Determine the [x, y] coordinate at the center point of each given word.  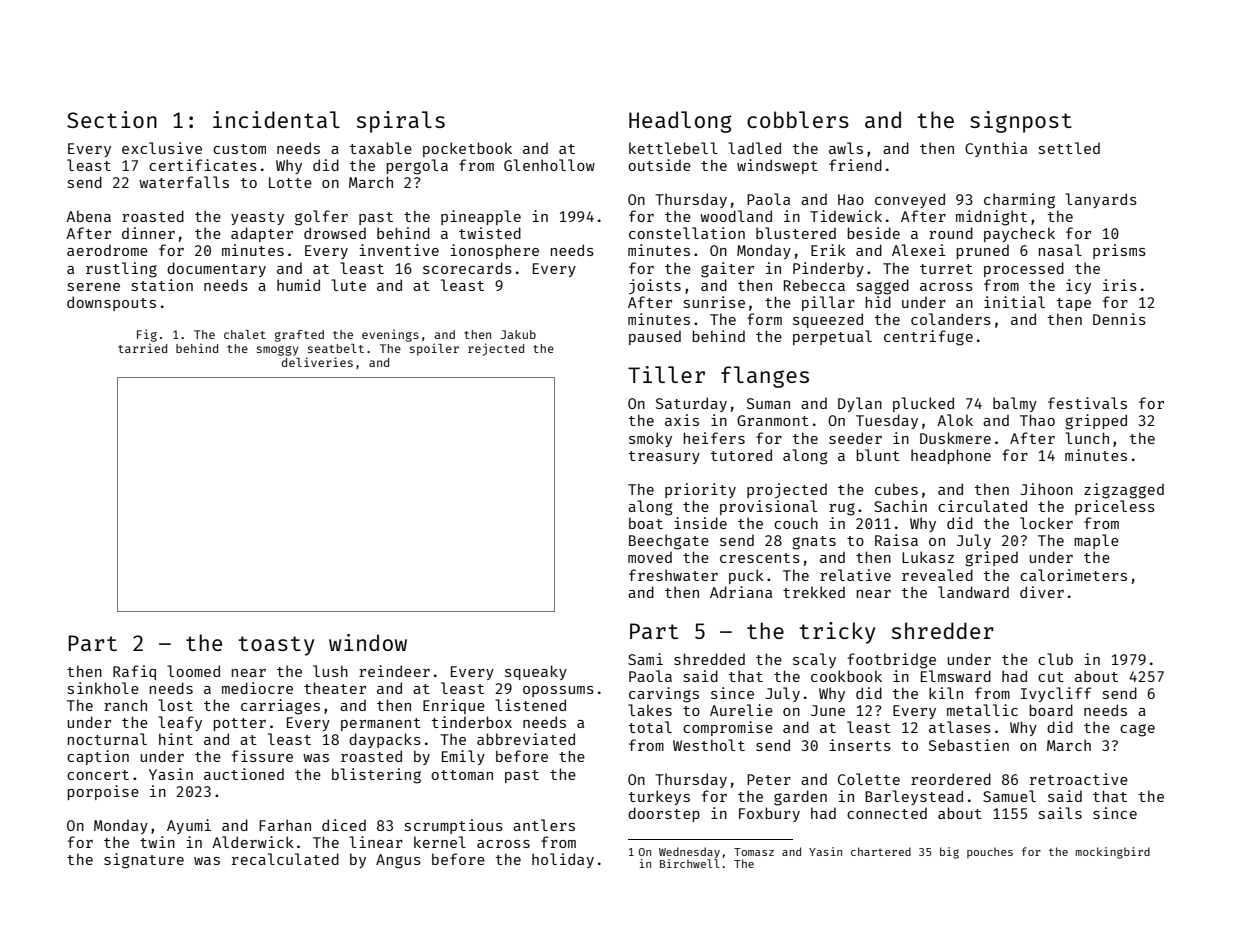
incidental [276, 119]
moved [650, 557]
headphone [951, 456]
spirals [401, 122]
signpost [1021, 122]
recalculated [285, 859]
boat [646, 523]
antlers [544, 825]
